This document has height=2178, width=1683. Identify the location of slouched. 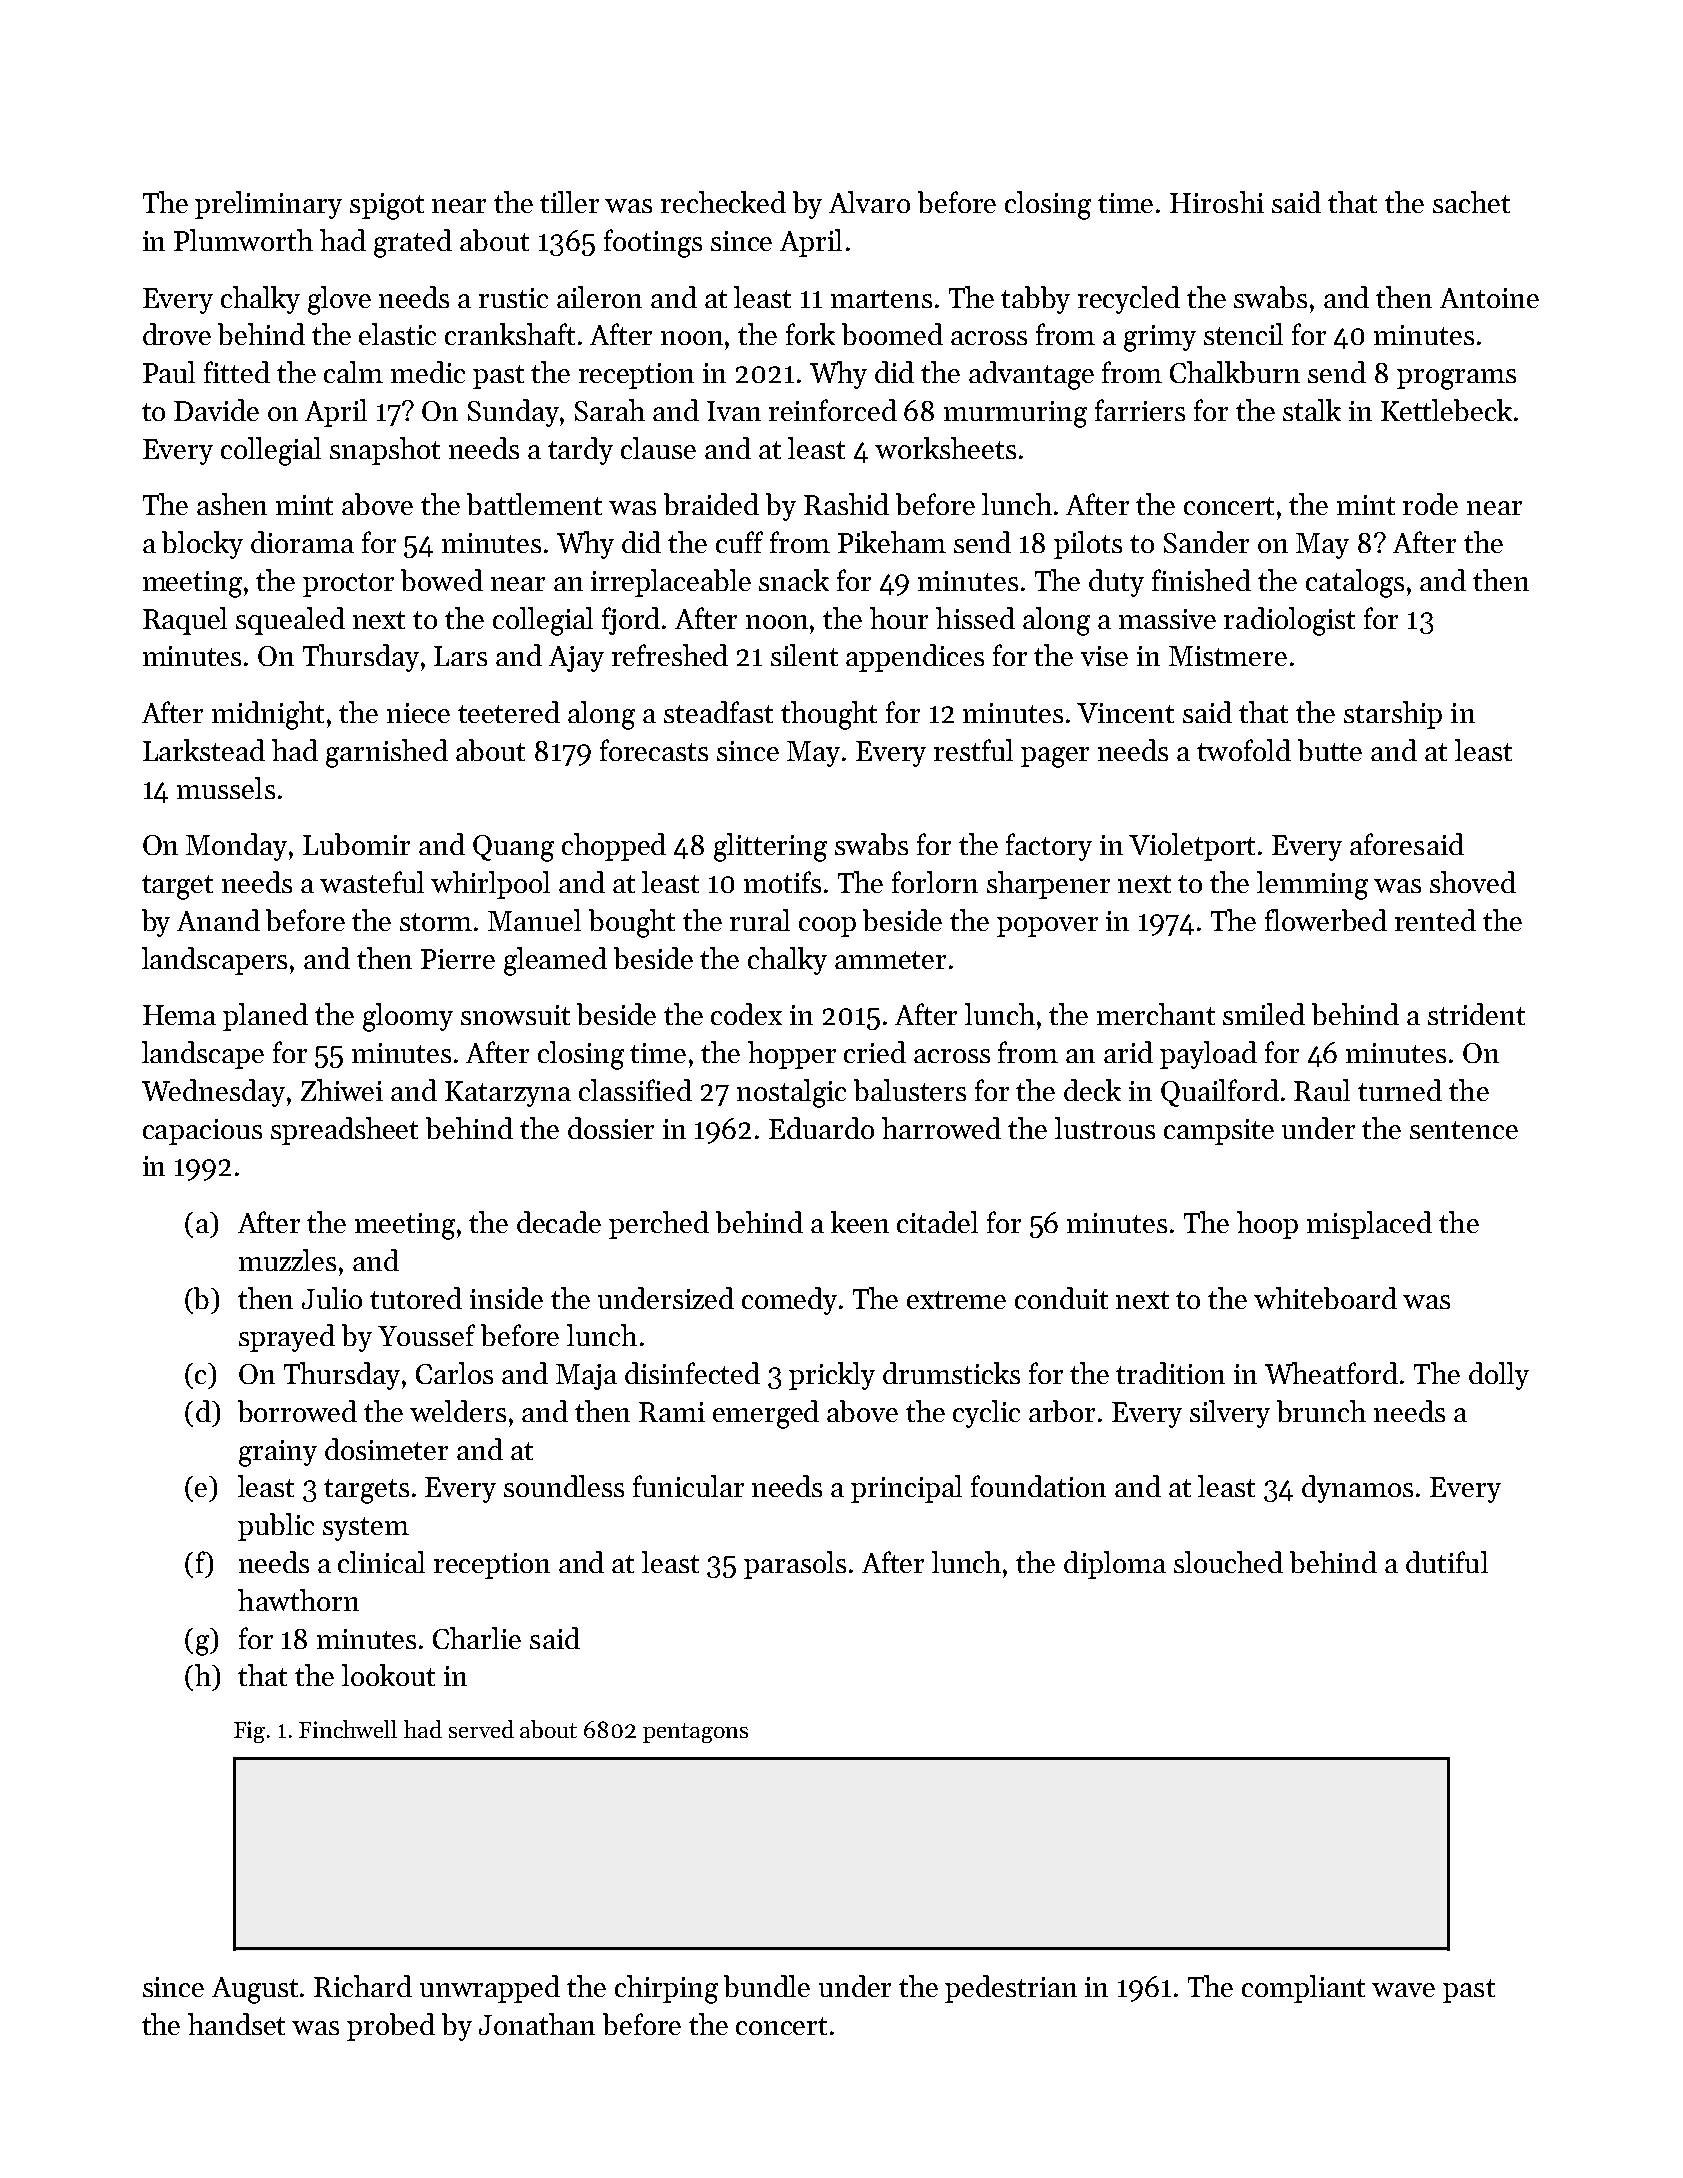
(1228, 1562).
